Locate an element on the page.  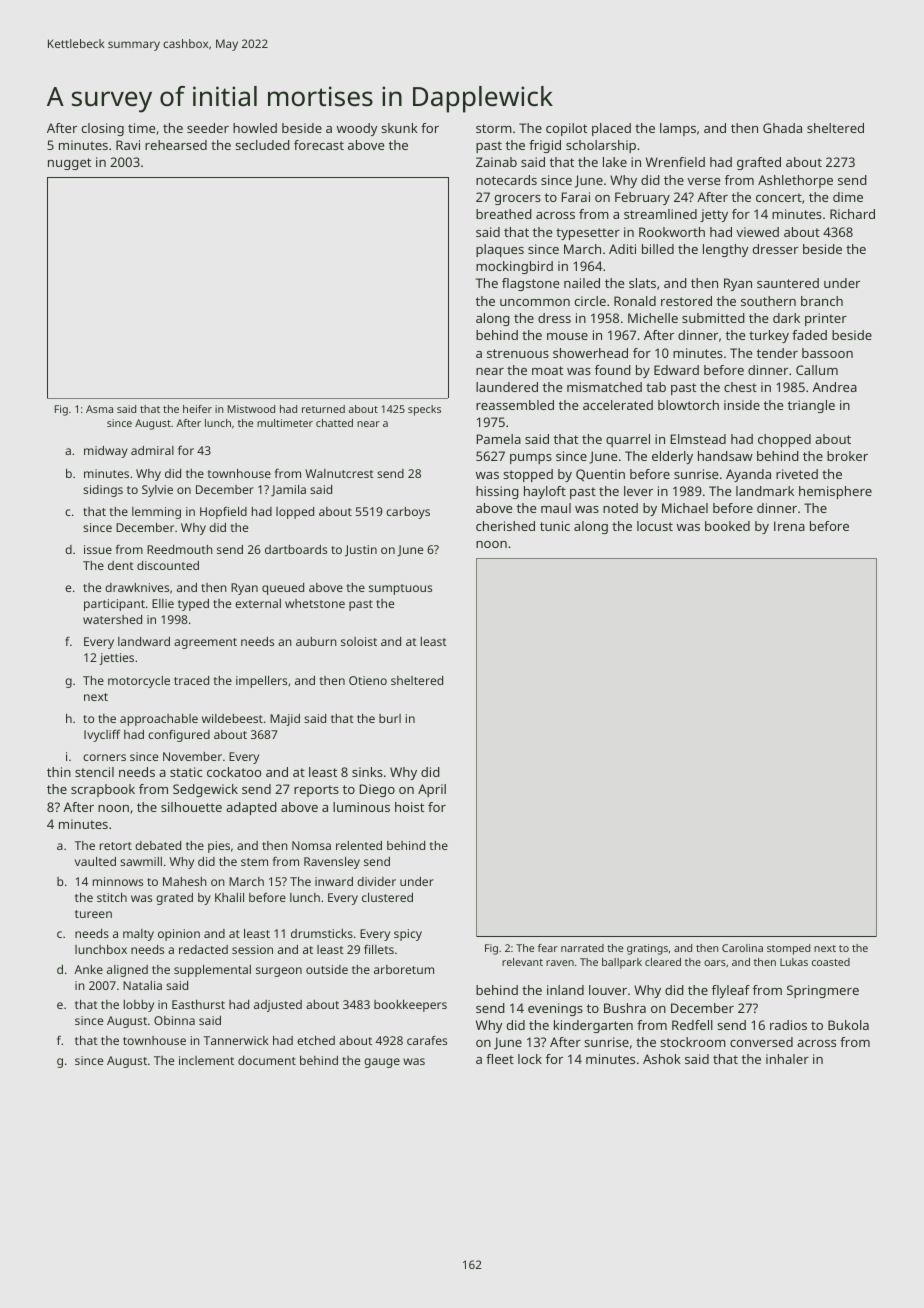
issue is located at coordinates (98, 549).
